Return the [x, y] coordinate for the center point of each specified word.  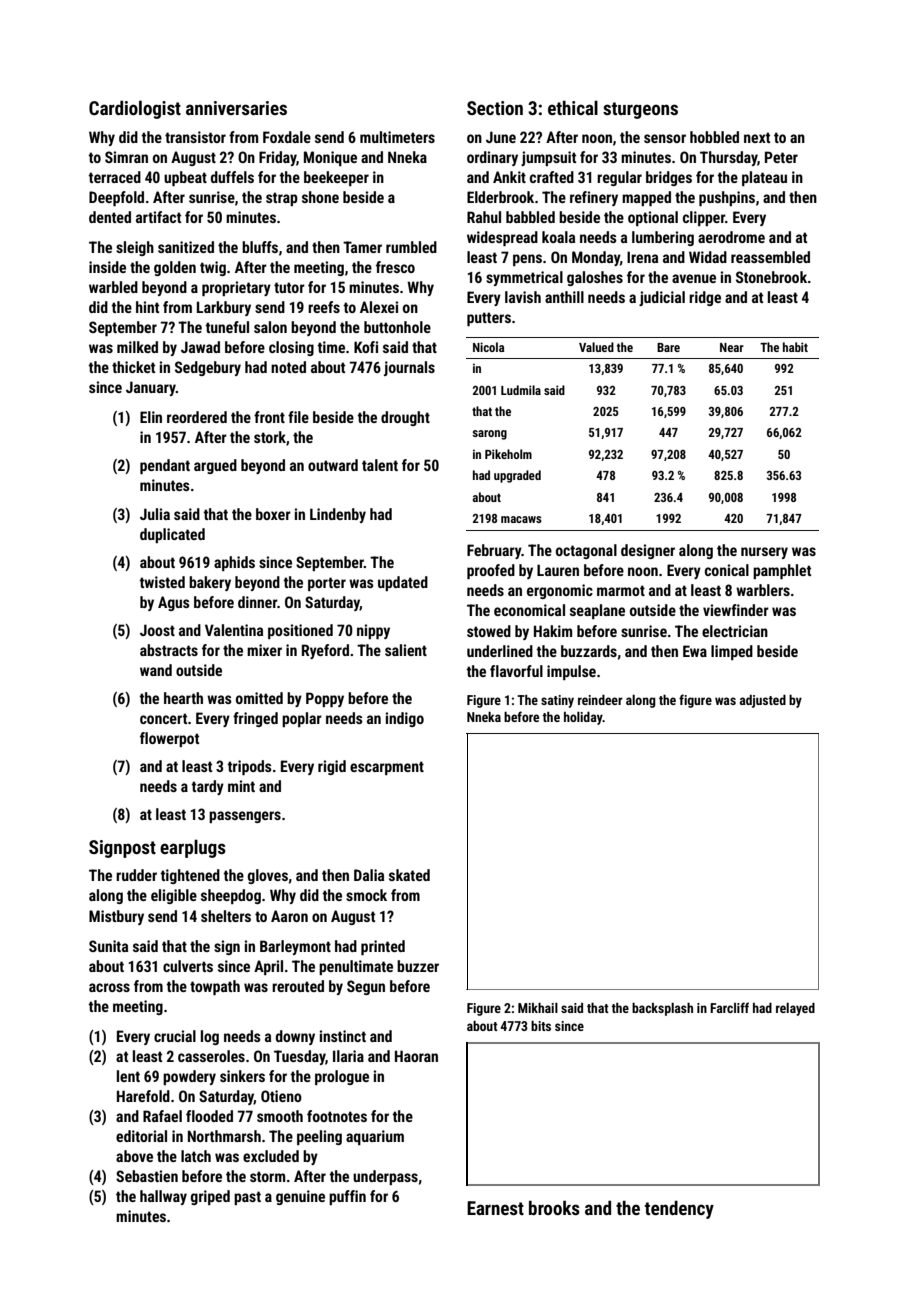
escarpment [387, 768]
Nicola [488, 347]
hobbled [714, 137]
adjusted [763, 701]
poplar [302, 719]
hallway [163, 1197]
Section [495, 108]
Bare [668, 347]
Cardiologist [135, 109]
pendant [165, 466]
